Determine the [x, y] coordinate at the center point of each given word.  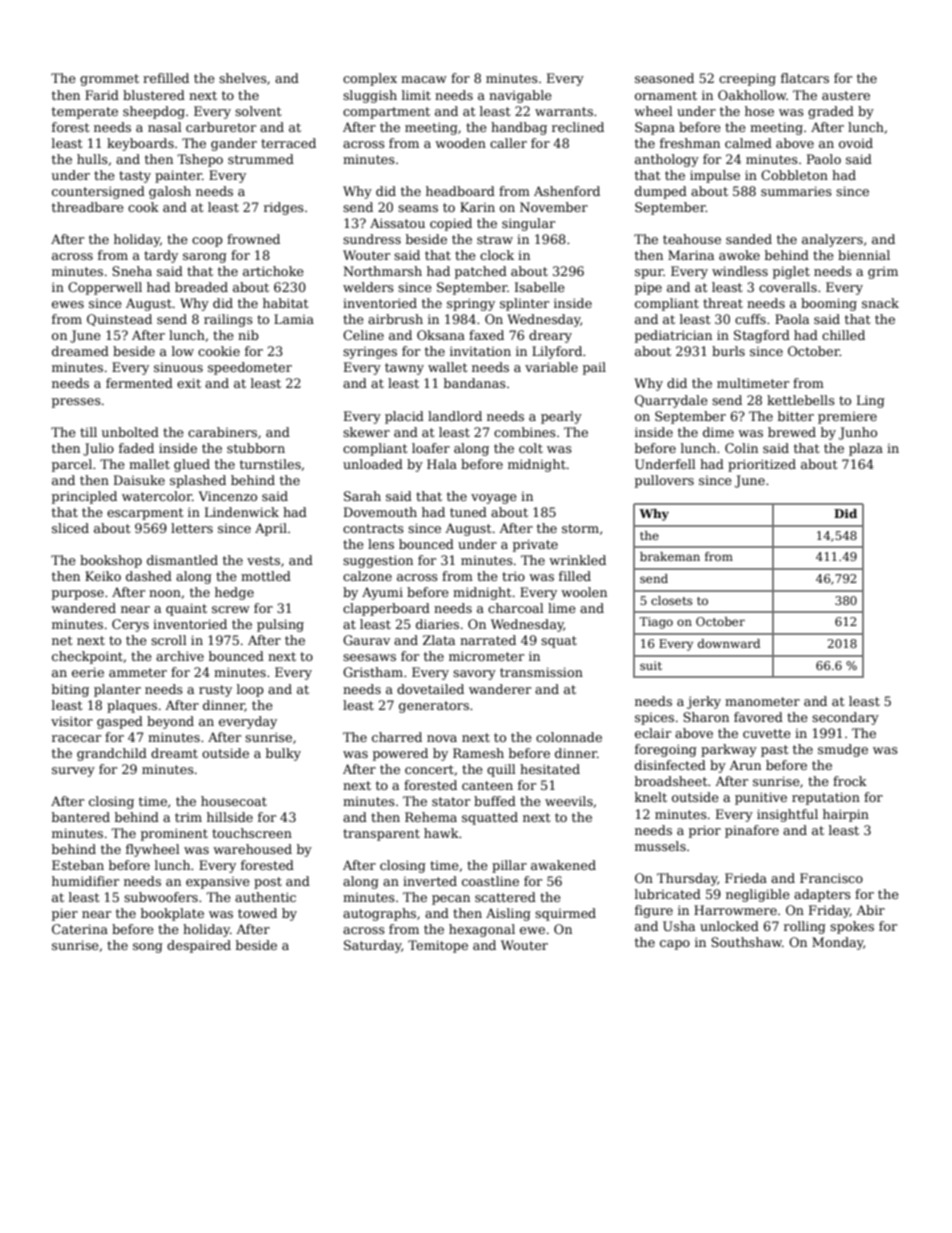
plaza [866, 449]
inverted [430, 881]
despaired [199, 946]
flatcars [805, 78]
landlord [455, 416]
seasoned [664, 78]
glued [192, 465]
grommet [109, 80]
